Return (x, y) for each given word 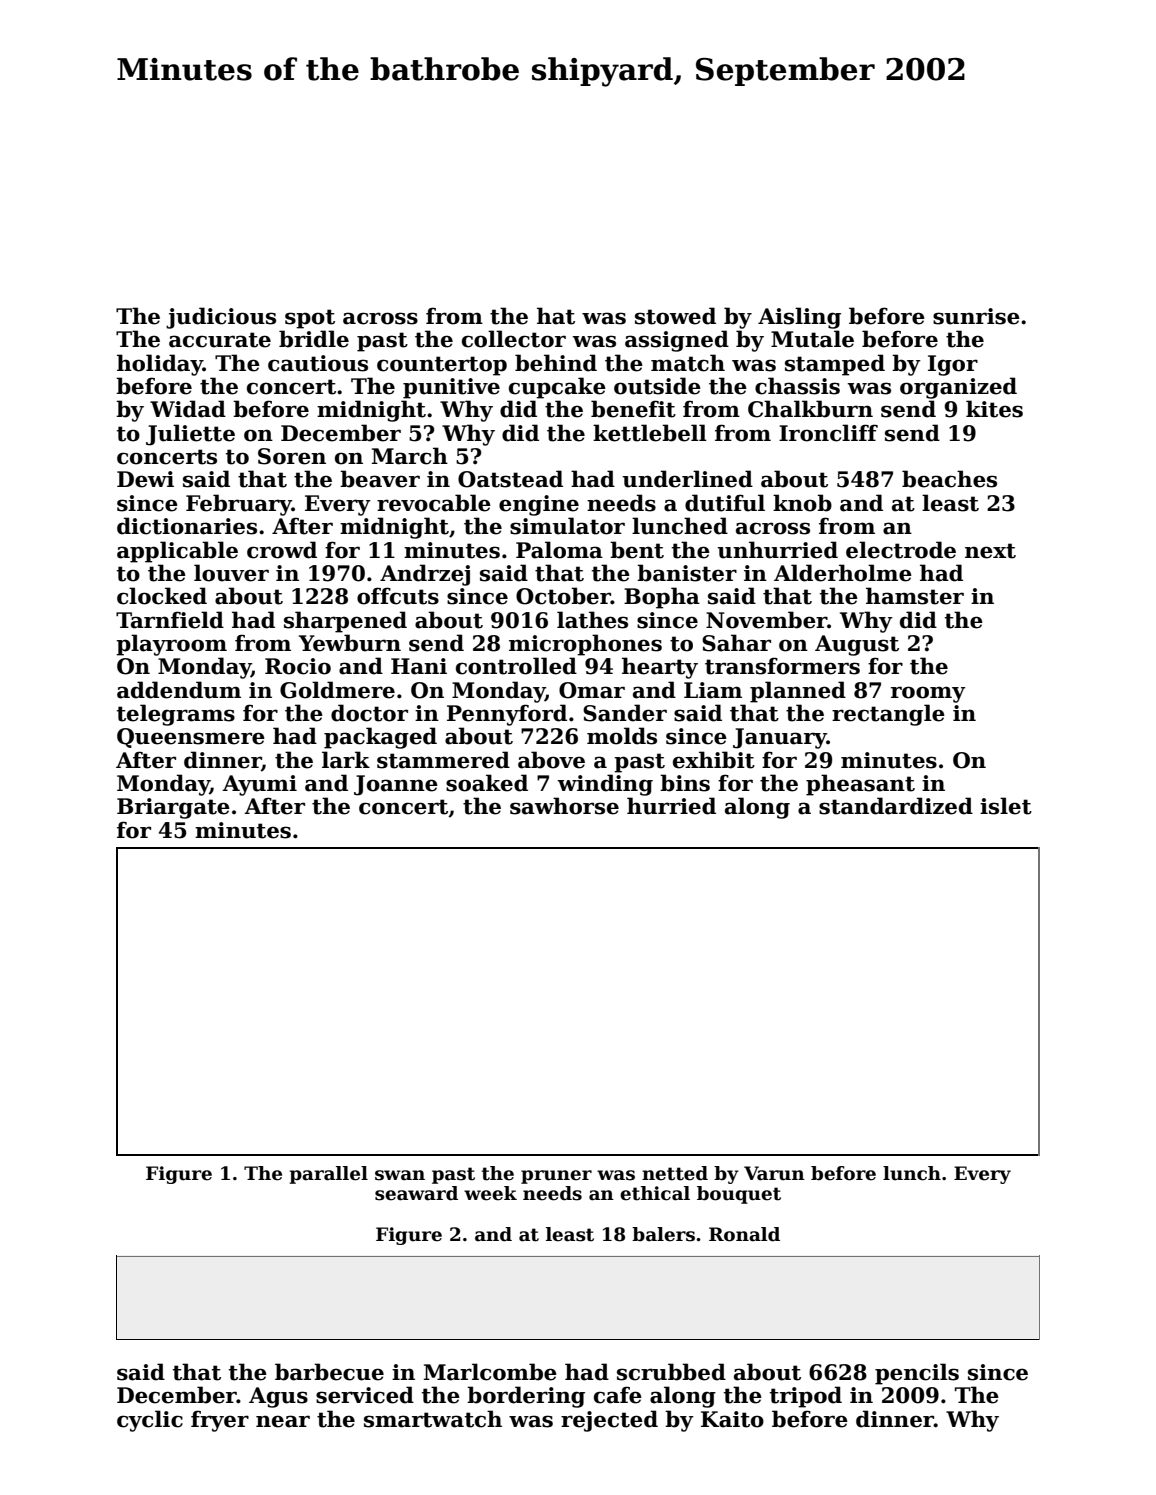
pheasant (860, 785)
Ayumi (259, 785)
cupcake (557, 388)
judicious (221, 318)
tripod (806, 1397)
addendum (179, 690)
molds (622, 736)
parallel (329, 1175)
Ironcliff (828, 433)
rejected (609, 1421)
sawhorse (564, 806)
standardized (896, 806)
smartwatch (433, 1419)
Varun (774, 1173)
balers (663, 1234)
